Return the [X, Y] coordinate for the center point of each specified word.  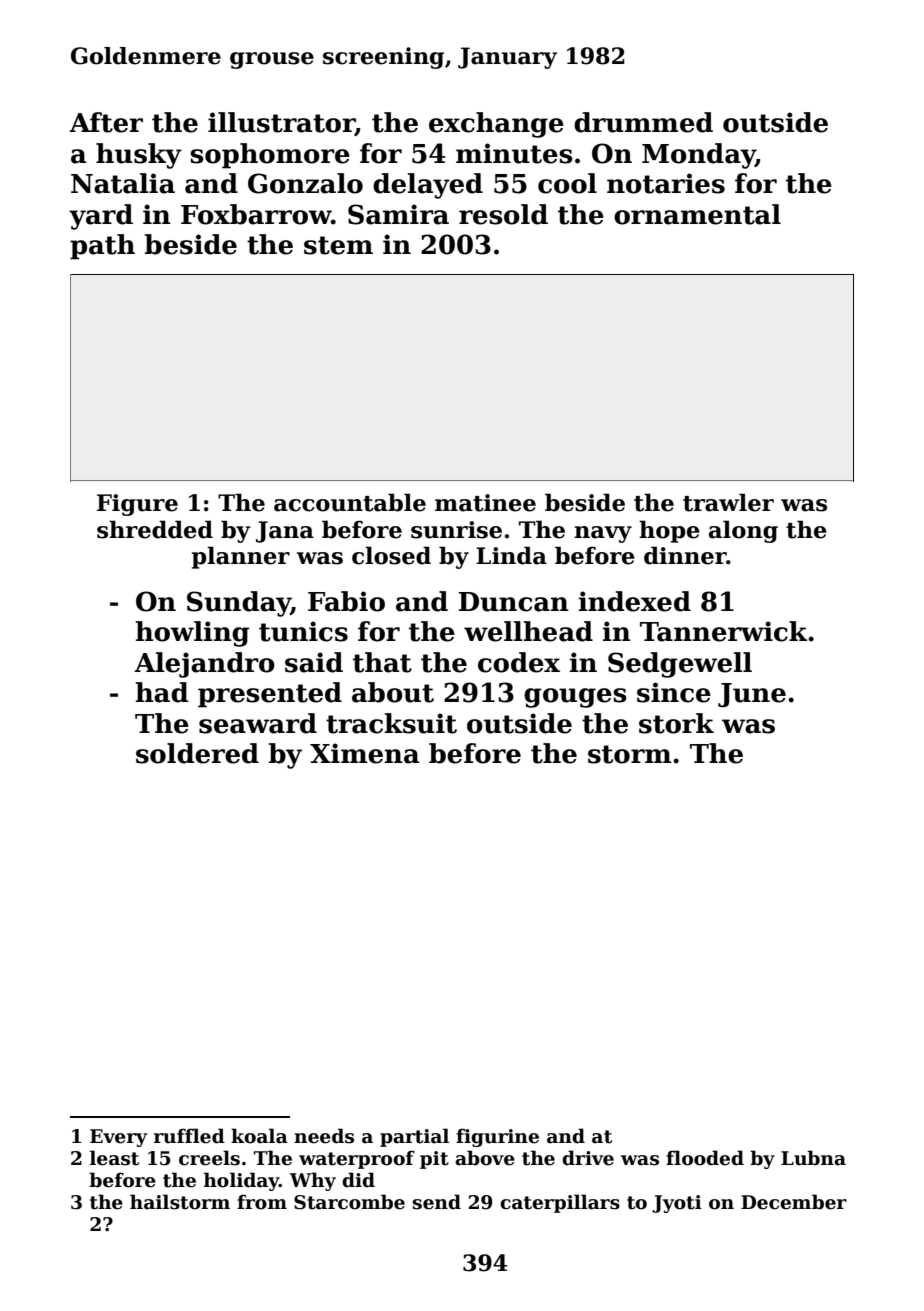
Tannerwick [723, 631]
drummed [643, 122]
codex [519, 662]
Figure [137, 505]
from [262, 1202]
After [106, 122]
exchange [496, 125]
